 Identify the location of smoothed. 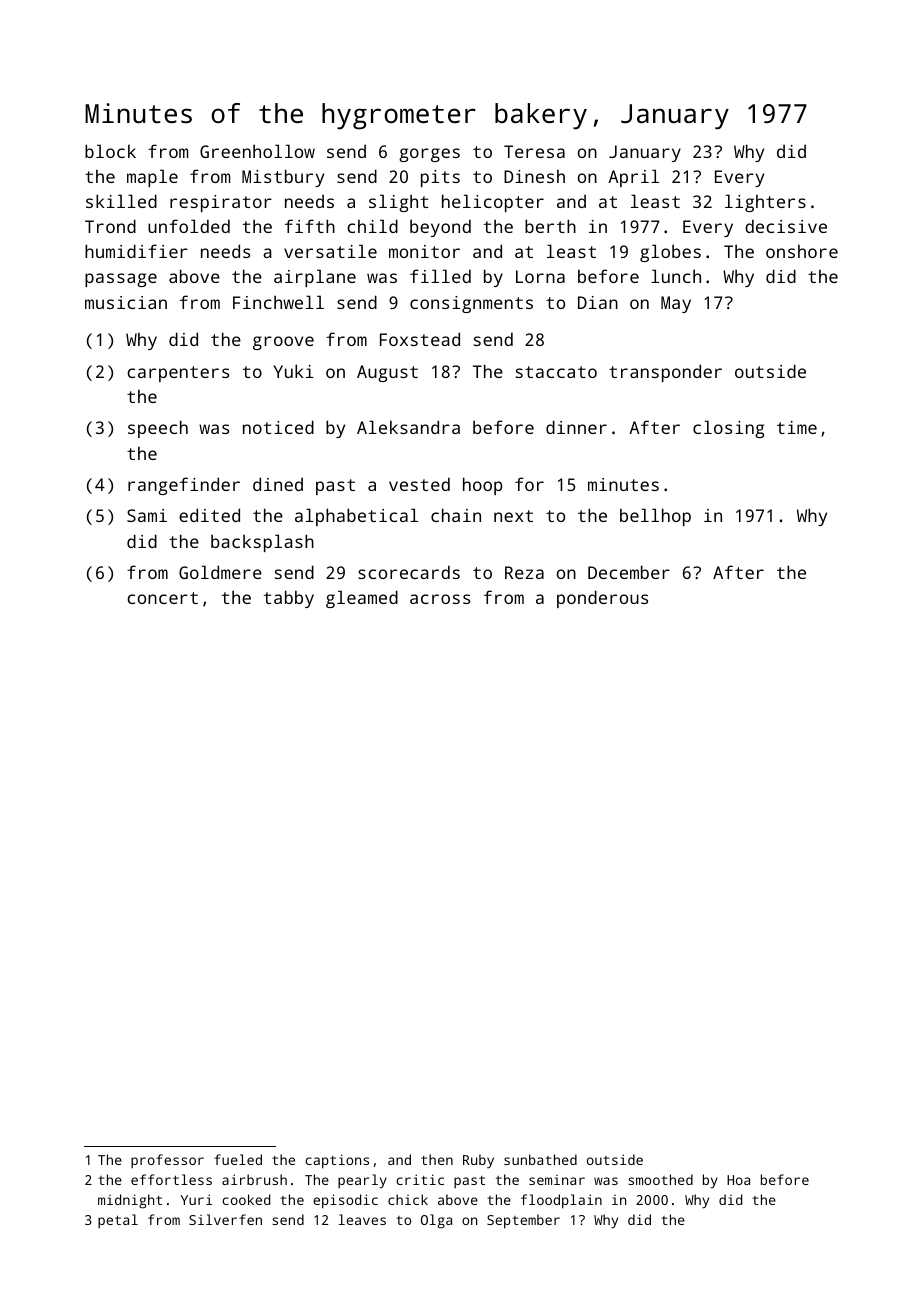
(660, 1179).
